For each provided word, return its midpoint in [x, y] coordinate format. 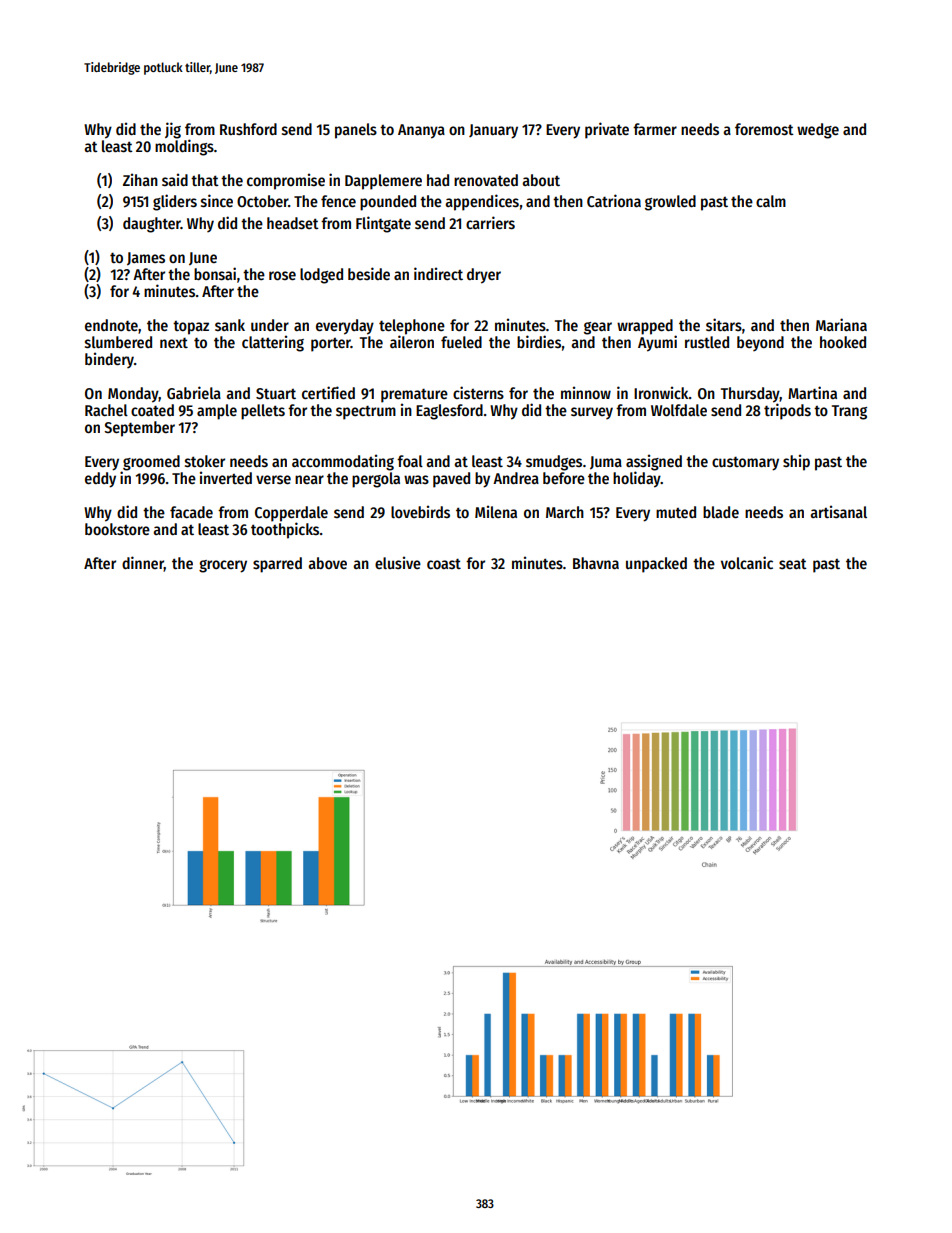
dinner [143, 564]
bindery [109, 360]
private [607, 130]
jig [173, 130]
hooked [843, 342]
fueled [461, 342]
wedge [818, 131]
